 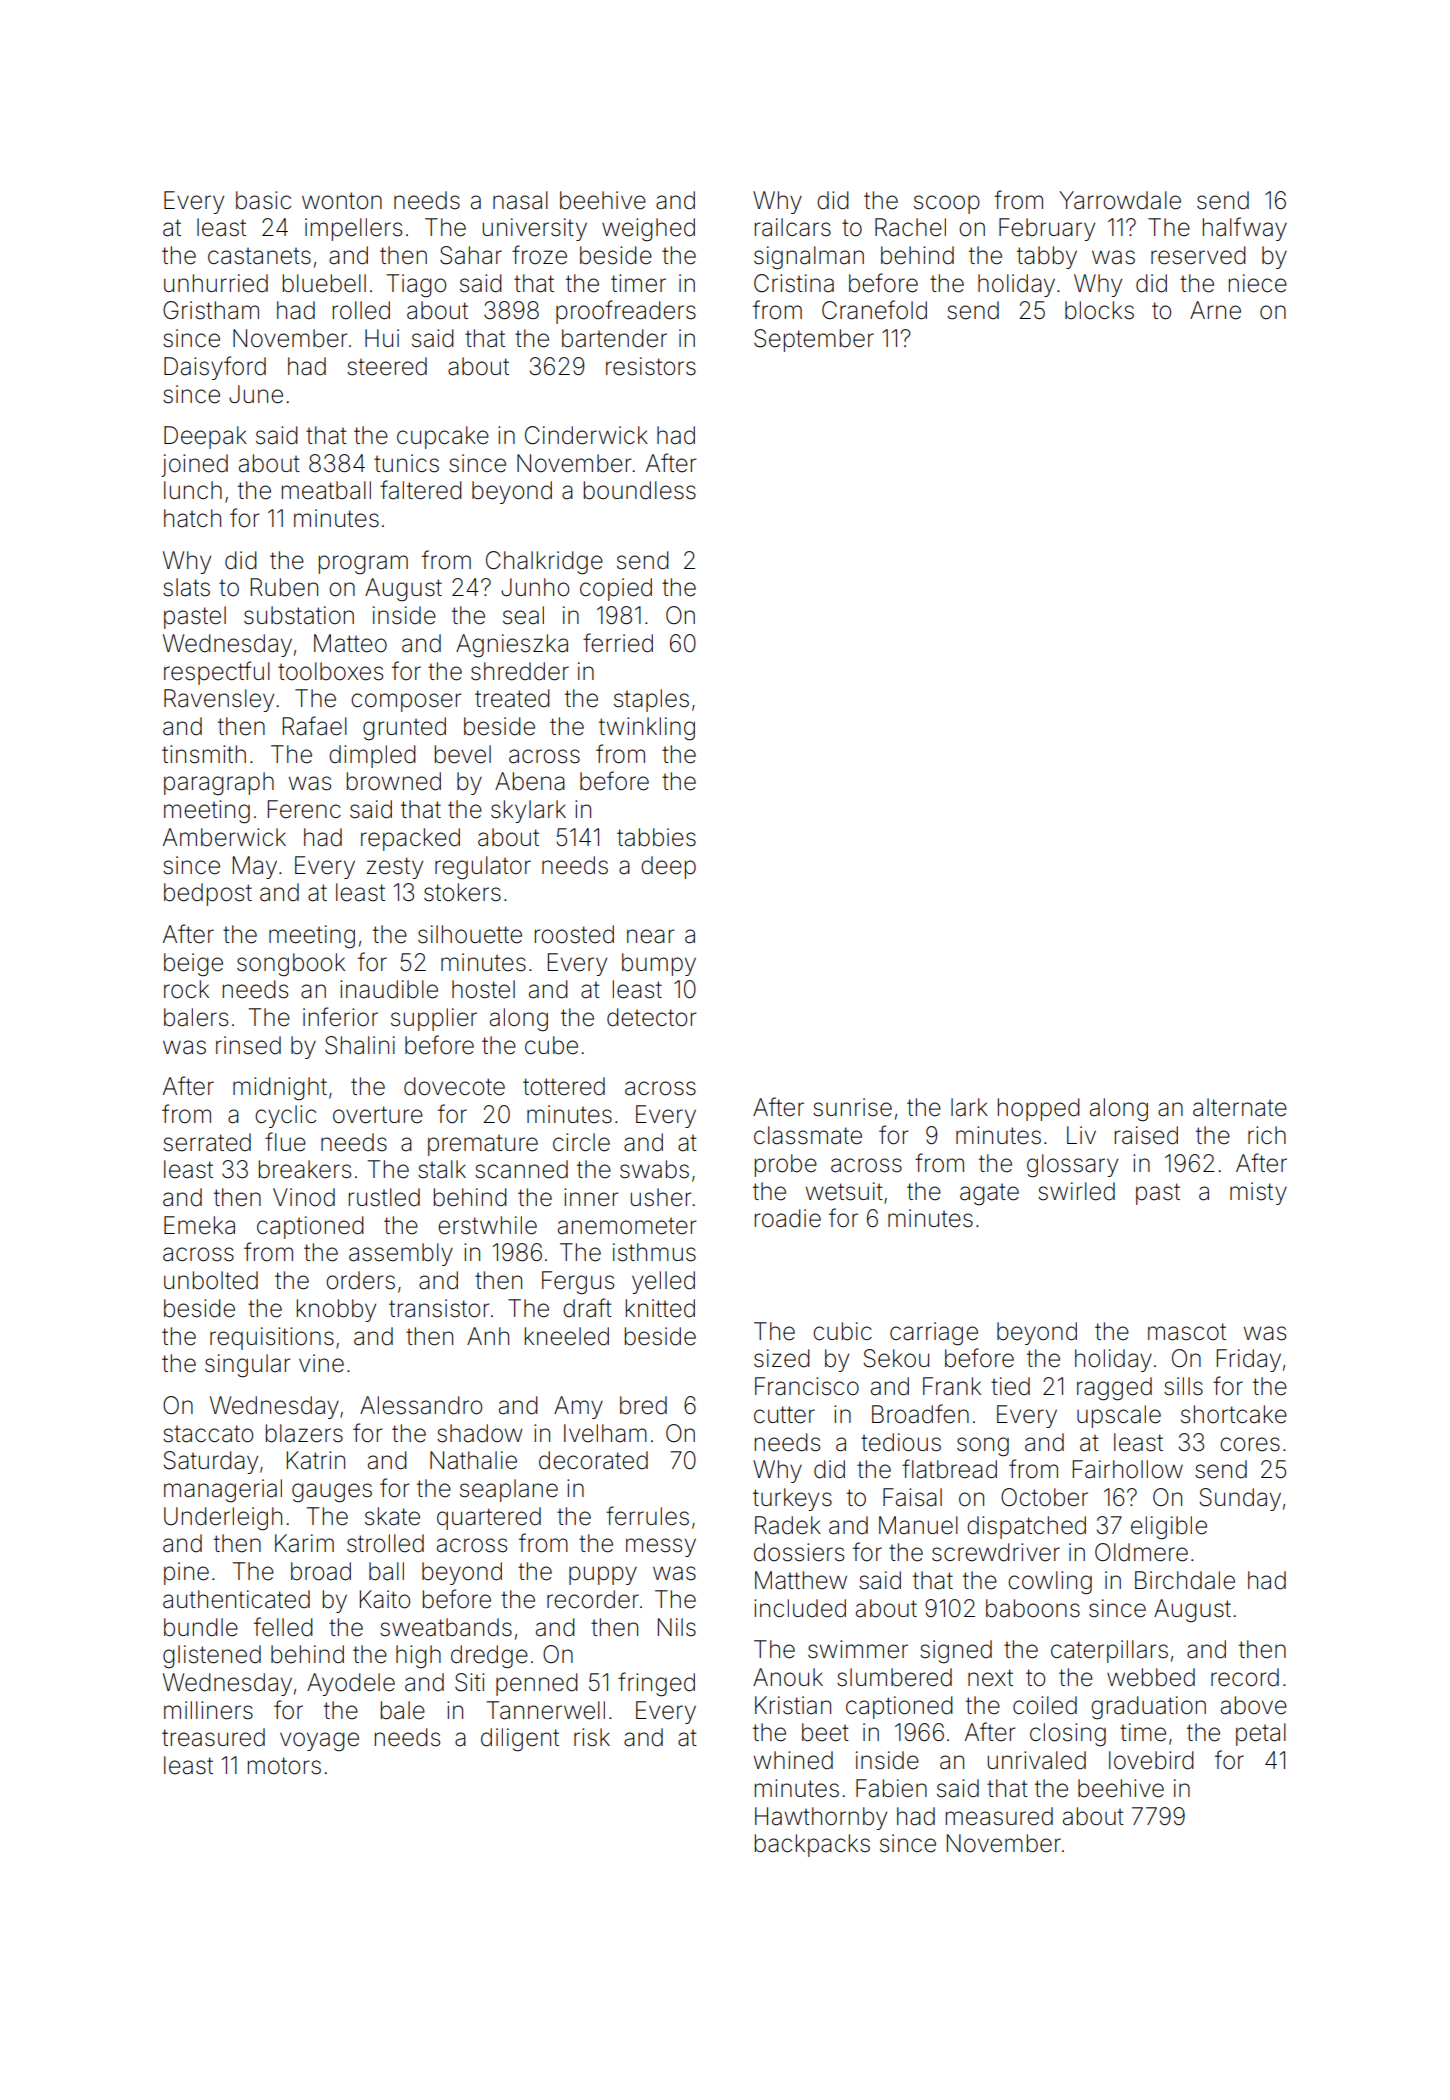 I want to click on twinkling, so click(x=647, y=729).
